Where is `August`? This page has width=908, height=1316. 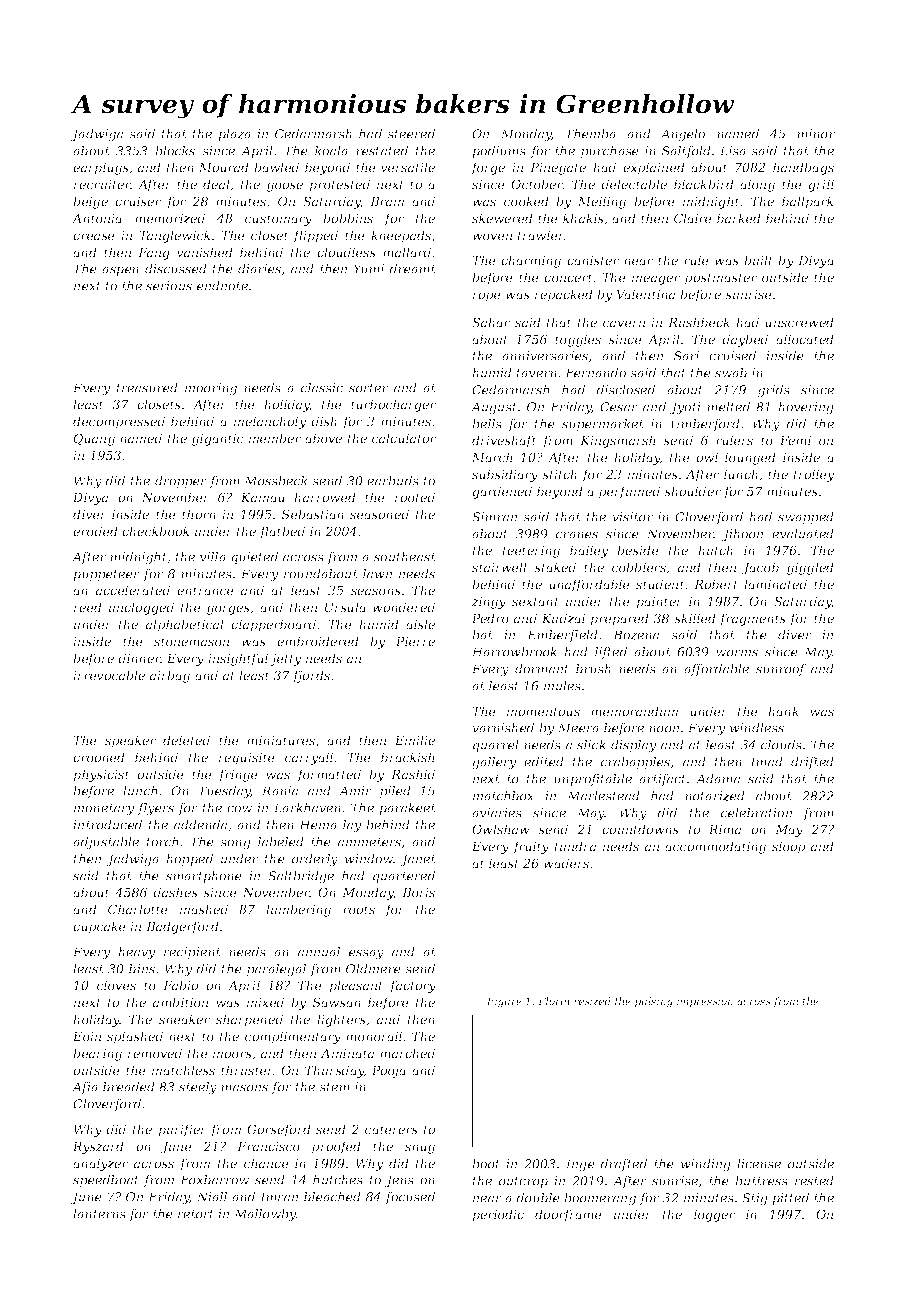
August is located at coordinates (494, 408).
